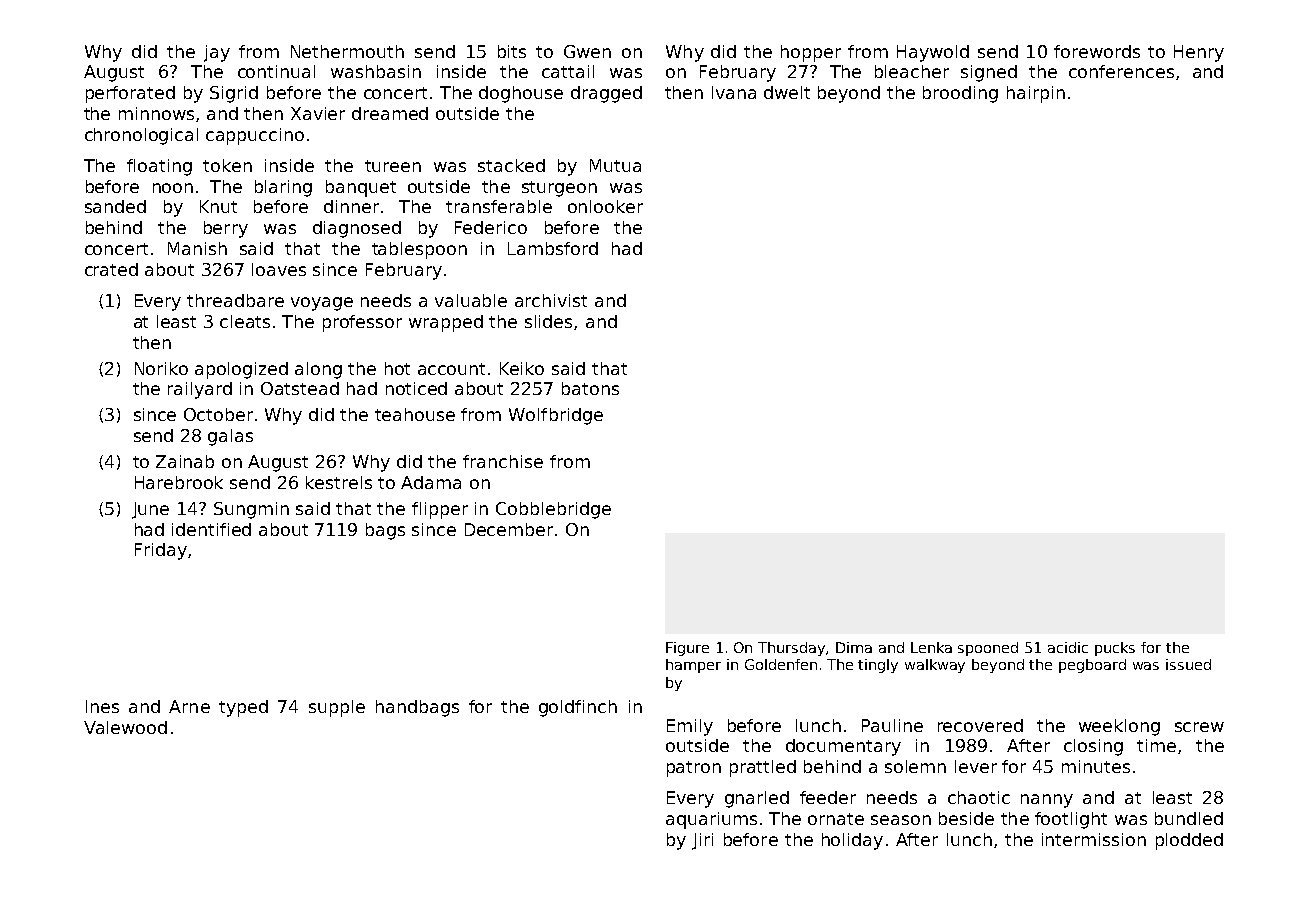 Image resolution: width=1308 pixels, height=924 pixels. What do you see at coordinates (590, 388) in the image?
I see `batons` at bounding box center [590, 388].
